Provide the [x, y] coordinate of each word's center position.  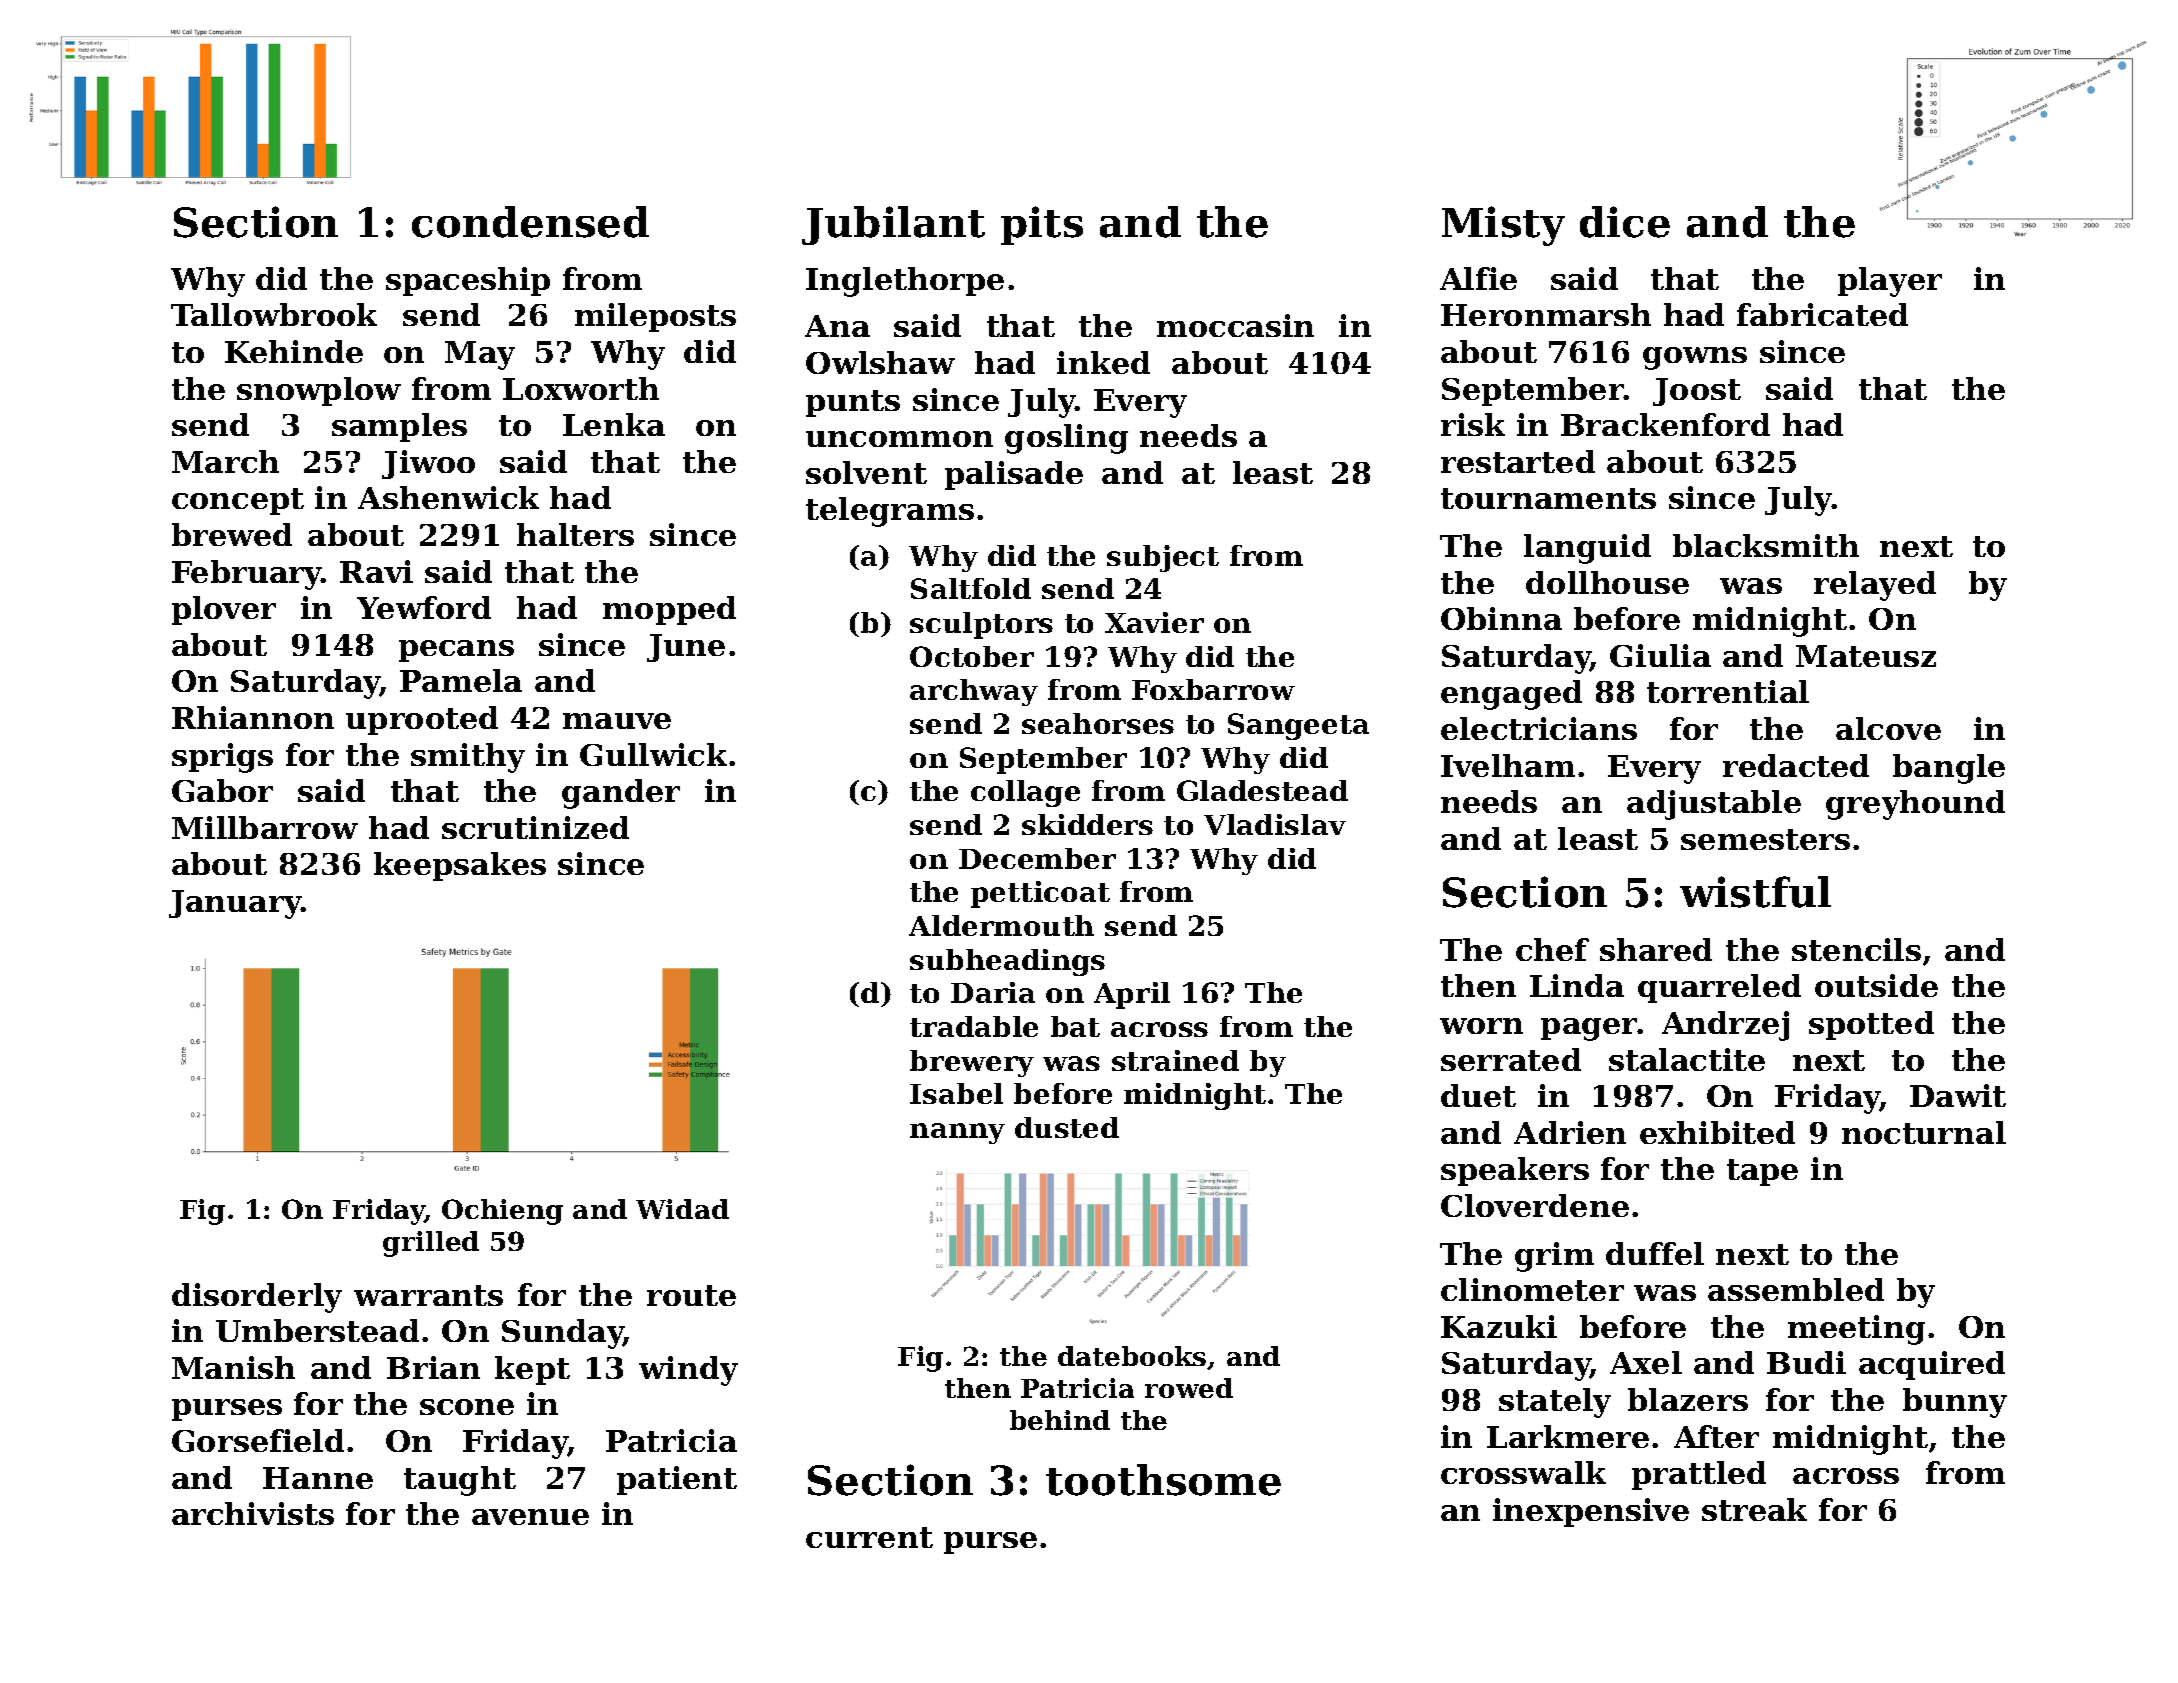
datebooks [1132, 1356]
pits [1042, 225]
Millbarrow [265, 827]
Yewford [424, 607]
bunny [1955, 1403]
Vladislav [1275, 824]
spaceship [468, 281]
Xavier [1154, 622]
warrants [428, 1295]
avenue [530, 1517]
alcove [1888, 728]
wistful [1755, 892]
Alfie [1478, 278]
